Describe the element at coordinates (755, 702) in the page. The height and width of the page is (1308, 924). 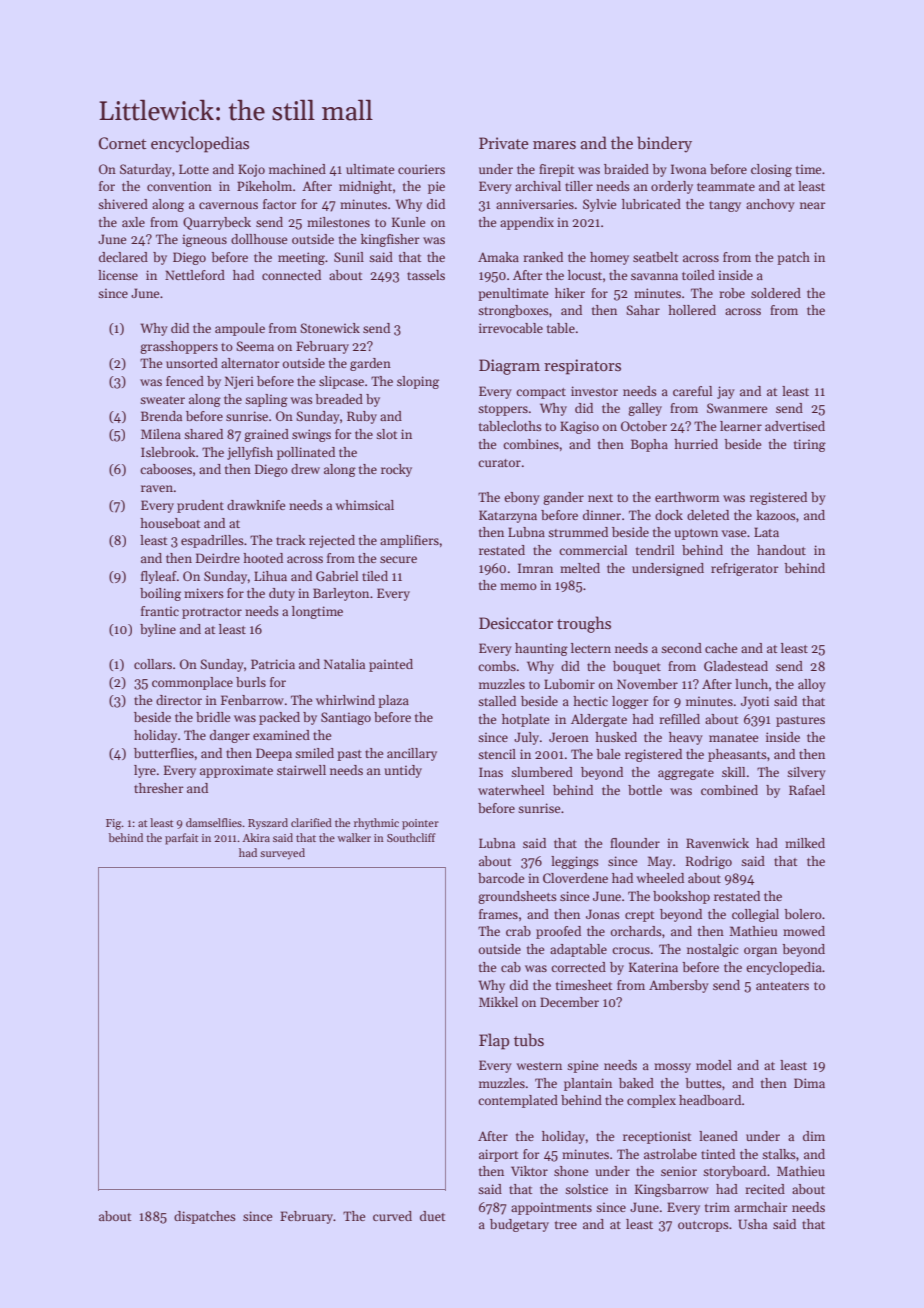
I see `Jyoti` at that location.
